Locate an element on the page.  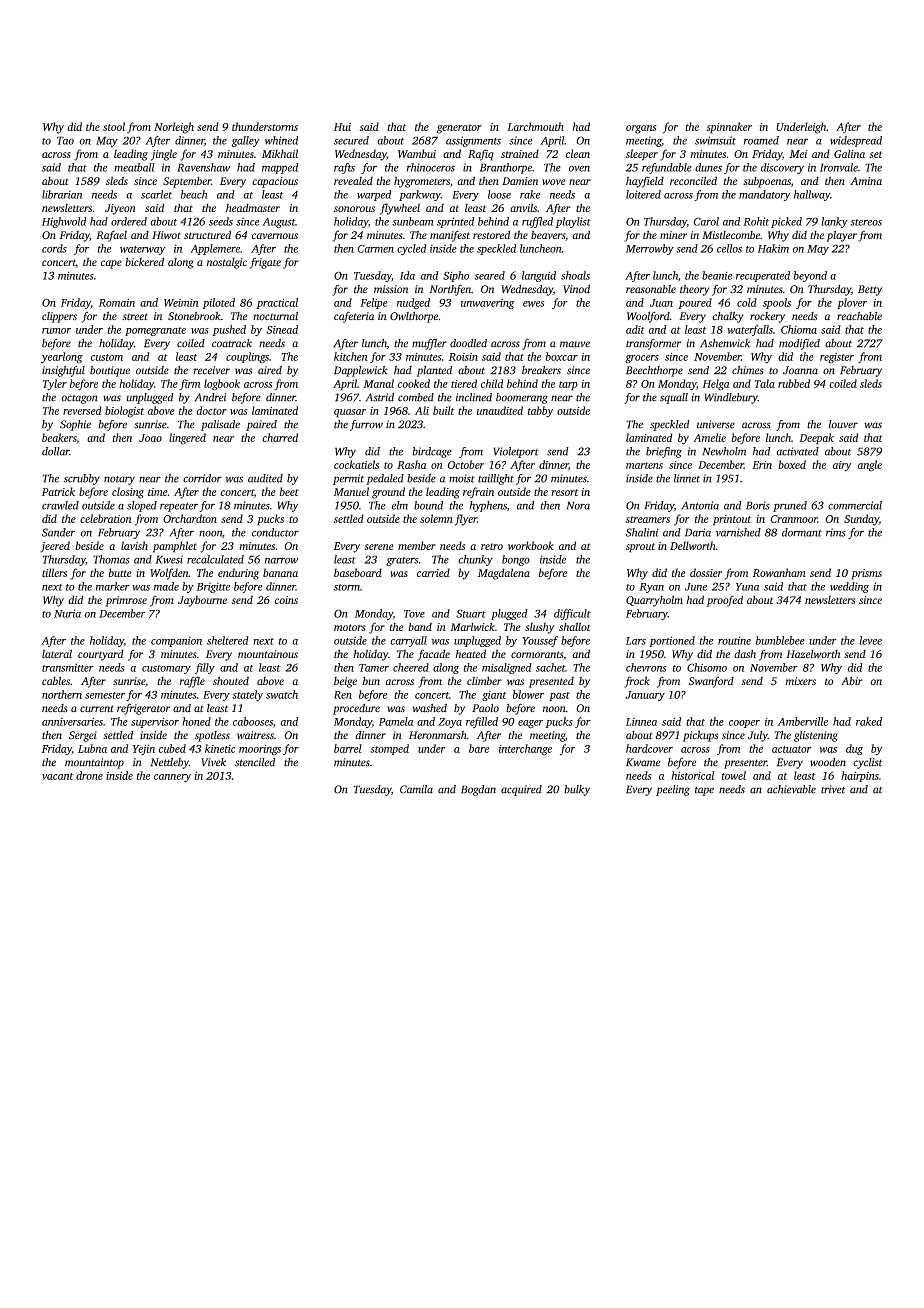
clippers is located at coordinates (59, 317).
